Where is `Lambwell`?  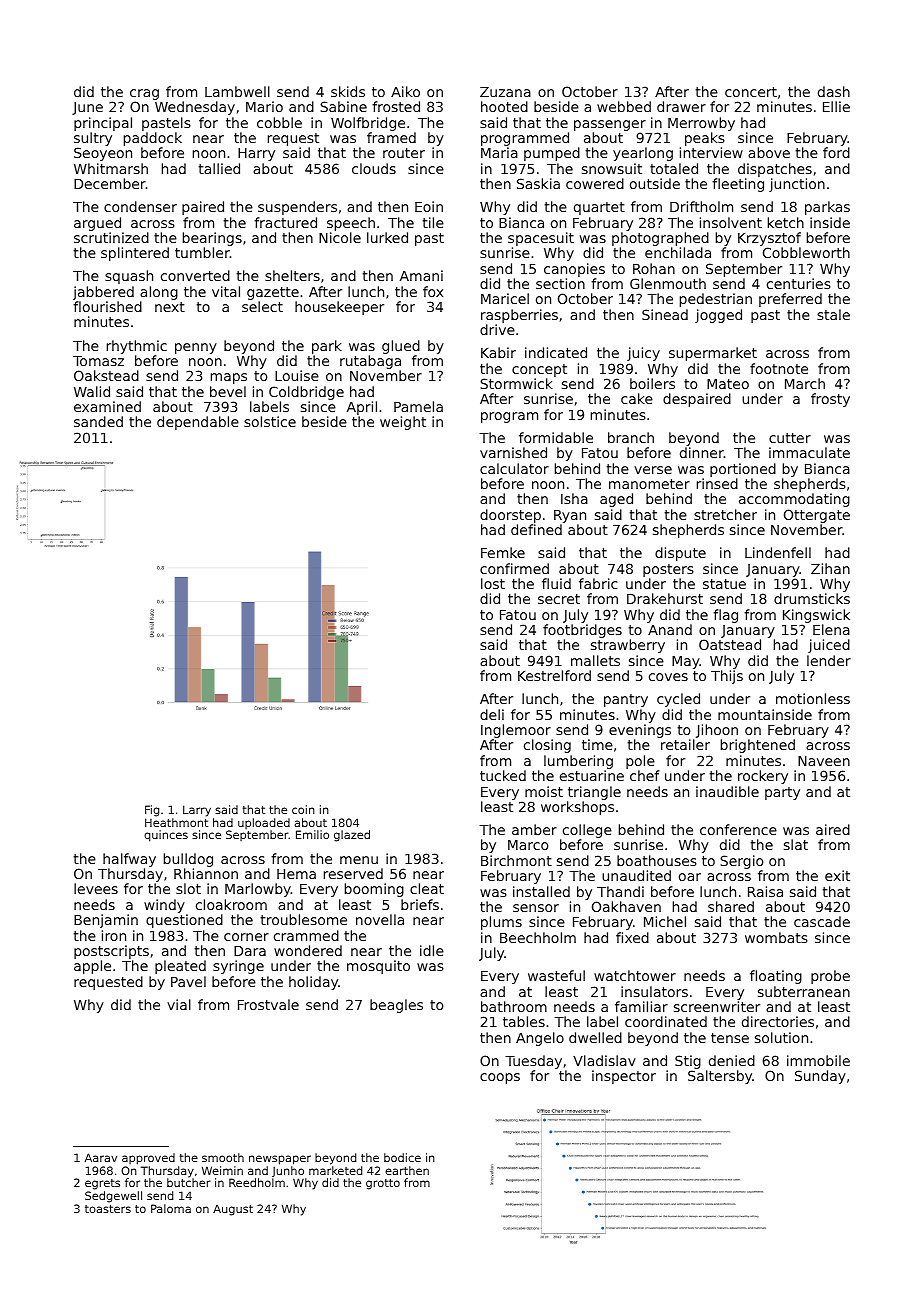 Lambwell is located at coordinates (237, 91).
